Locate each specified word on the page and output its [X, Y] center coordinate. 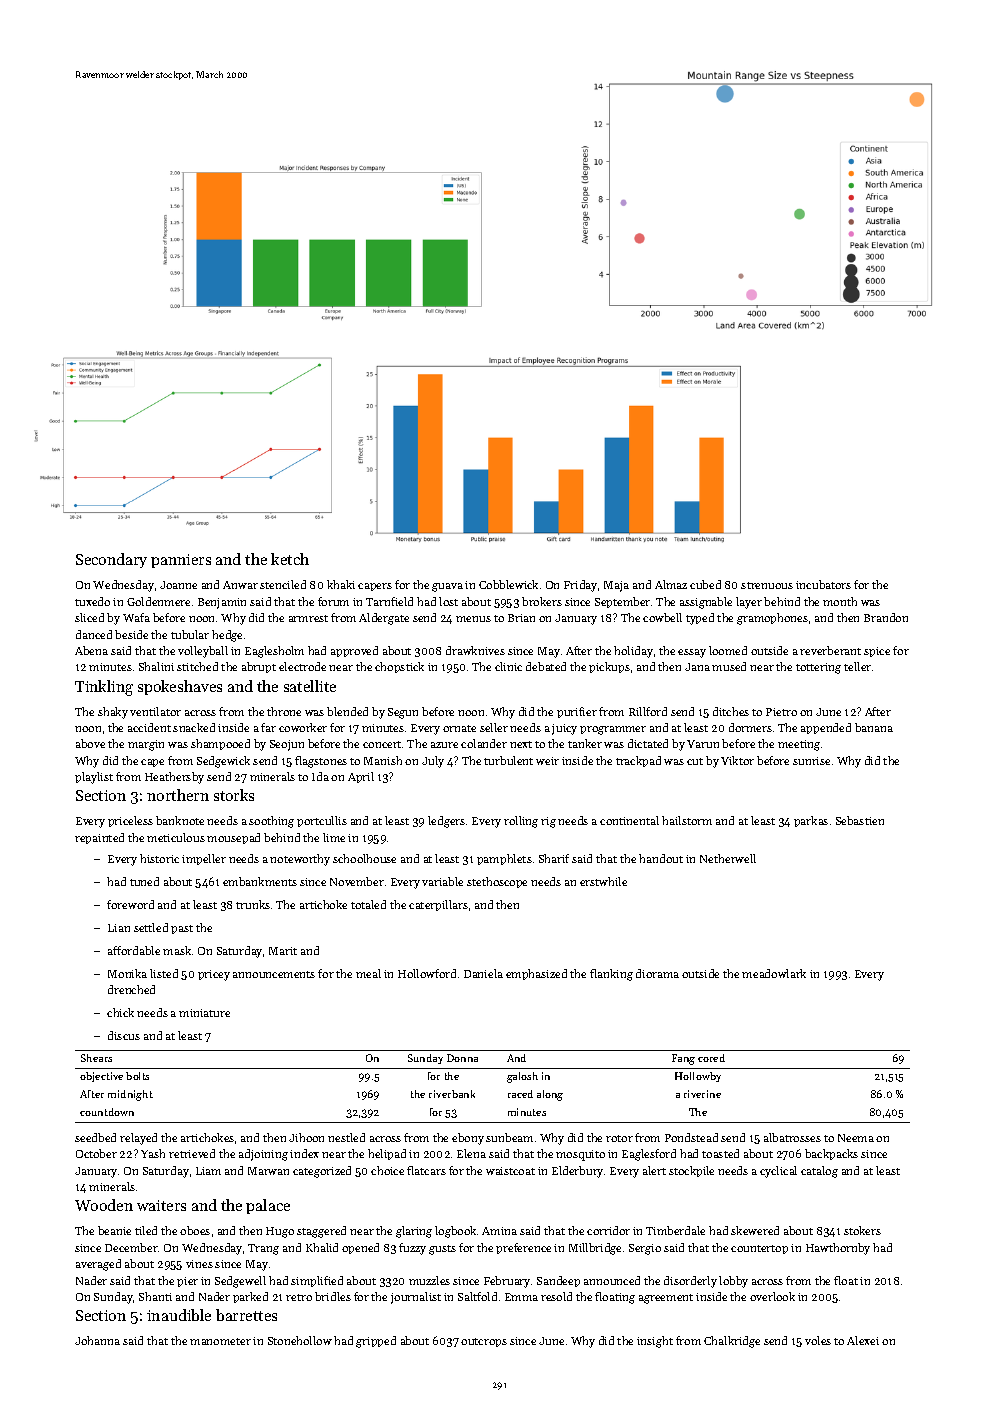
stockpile [691, 1171]
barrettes [246, 1315]
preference [523, 1248]
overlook [772, 1296]
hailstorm [687, 820]
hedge [227, 636]
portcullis [322, 821]
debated [546, 666]
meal [368, 973]
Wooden [104, 1205]
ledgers [446, 822]
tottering [818, 668]
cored [711, 1058]
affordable [134, 950]
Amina [499, 1231]
